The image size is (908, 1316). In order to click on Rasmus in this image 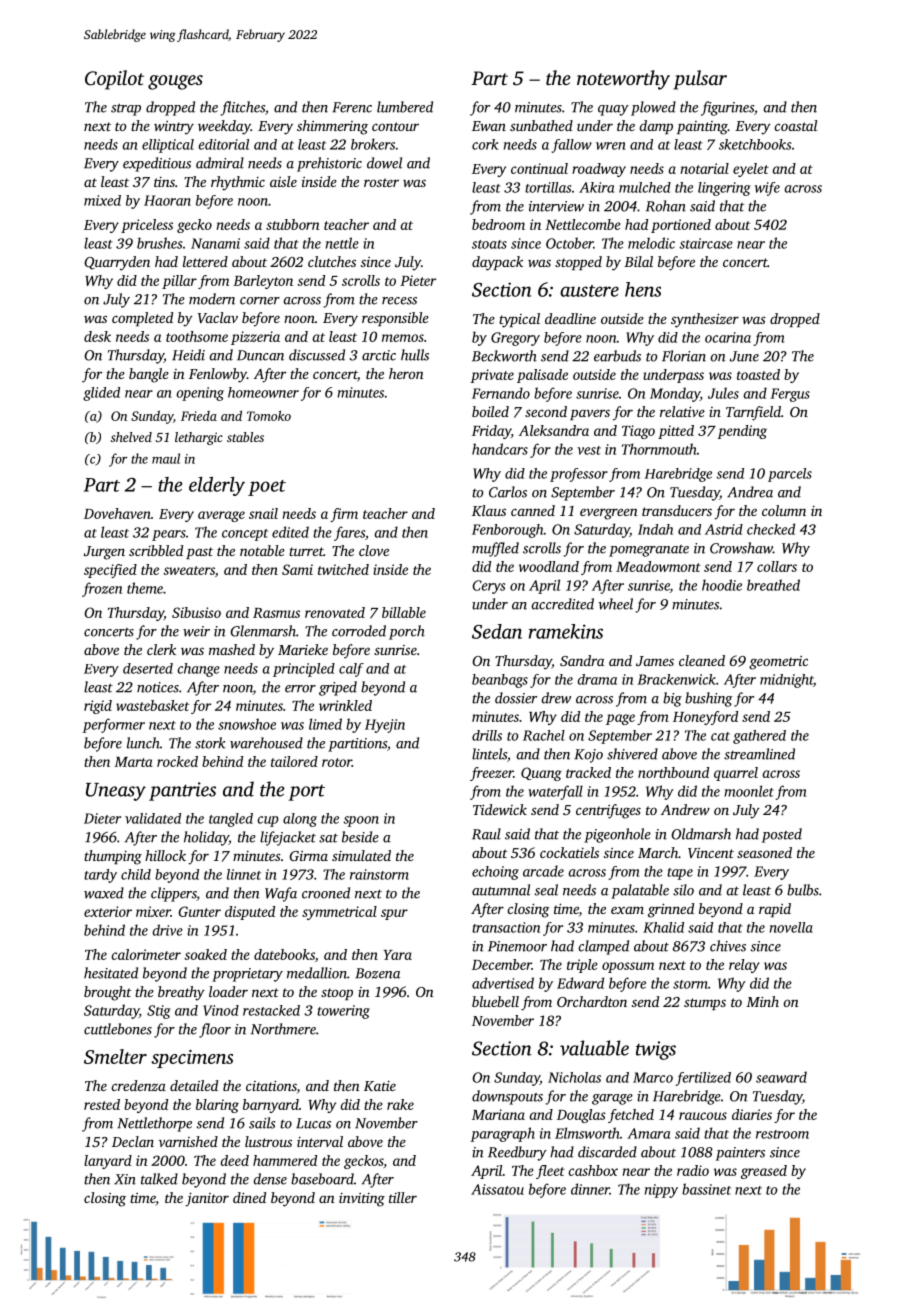, I will do `click(276, 613)`.
